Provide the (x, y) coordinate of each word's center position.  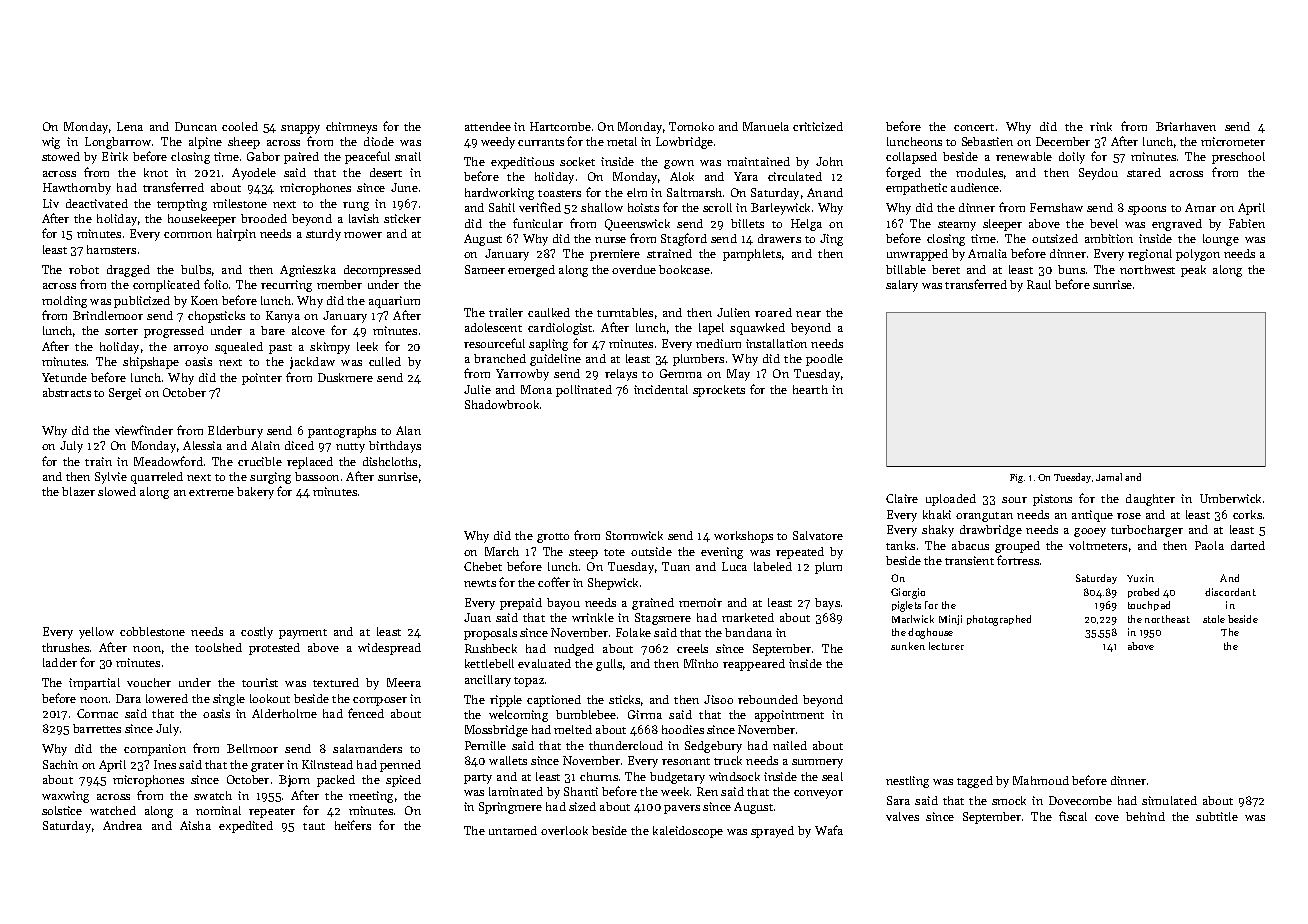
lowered (167, 698)
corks (1247, 514)
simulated (1169, 800)
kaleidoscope (688, 832)
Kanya (283, 317)
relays (621, 375)
